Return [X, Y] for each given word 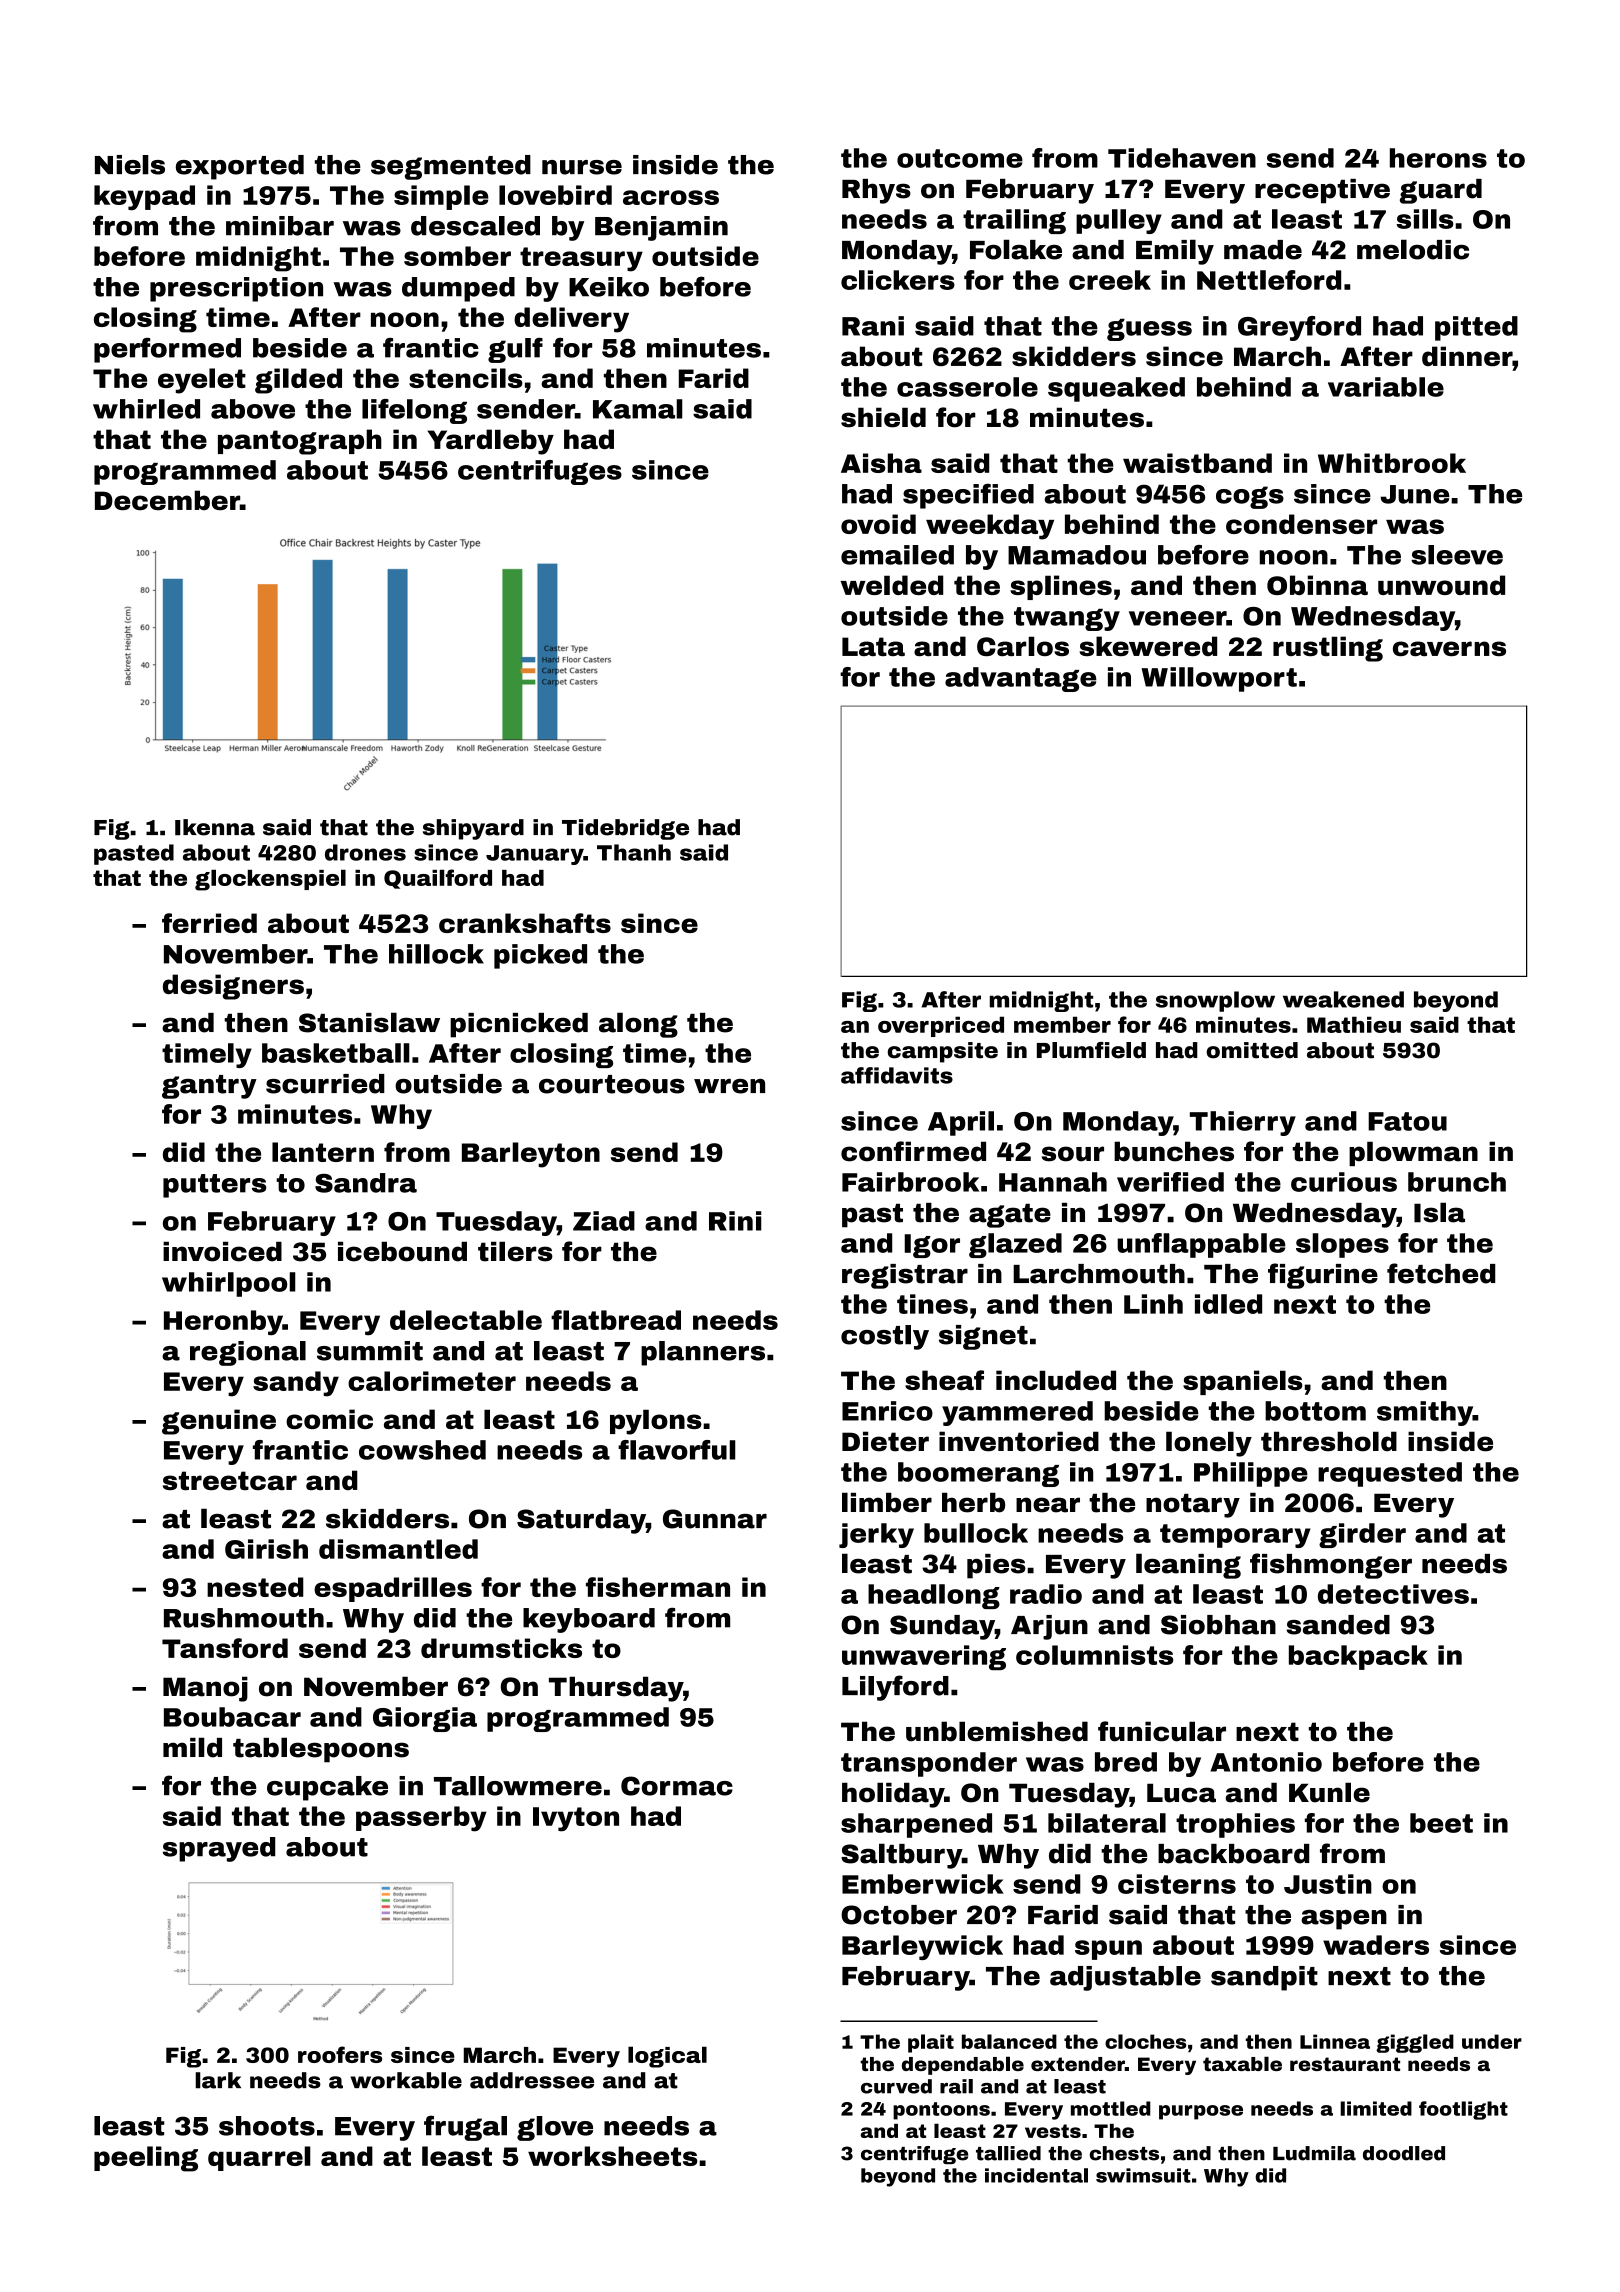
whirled [146, 409]
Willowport [1219, 679]
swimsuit [1143, 2175]
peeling [146, 2159]
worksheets [612, 2156]
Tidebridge [625, 829]
